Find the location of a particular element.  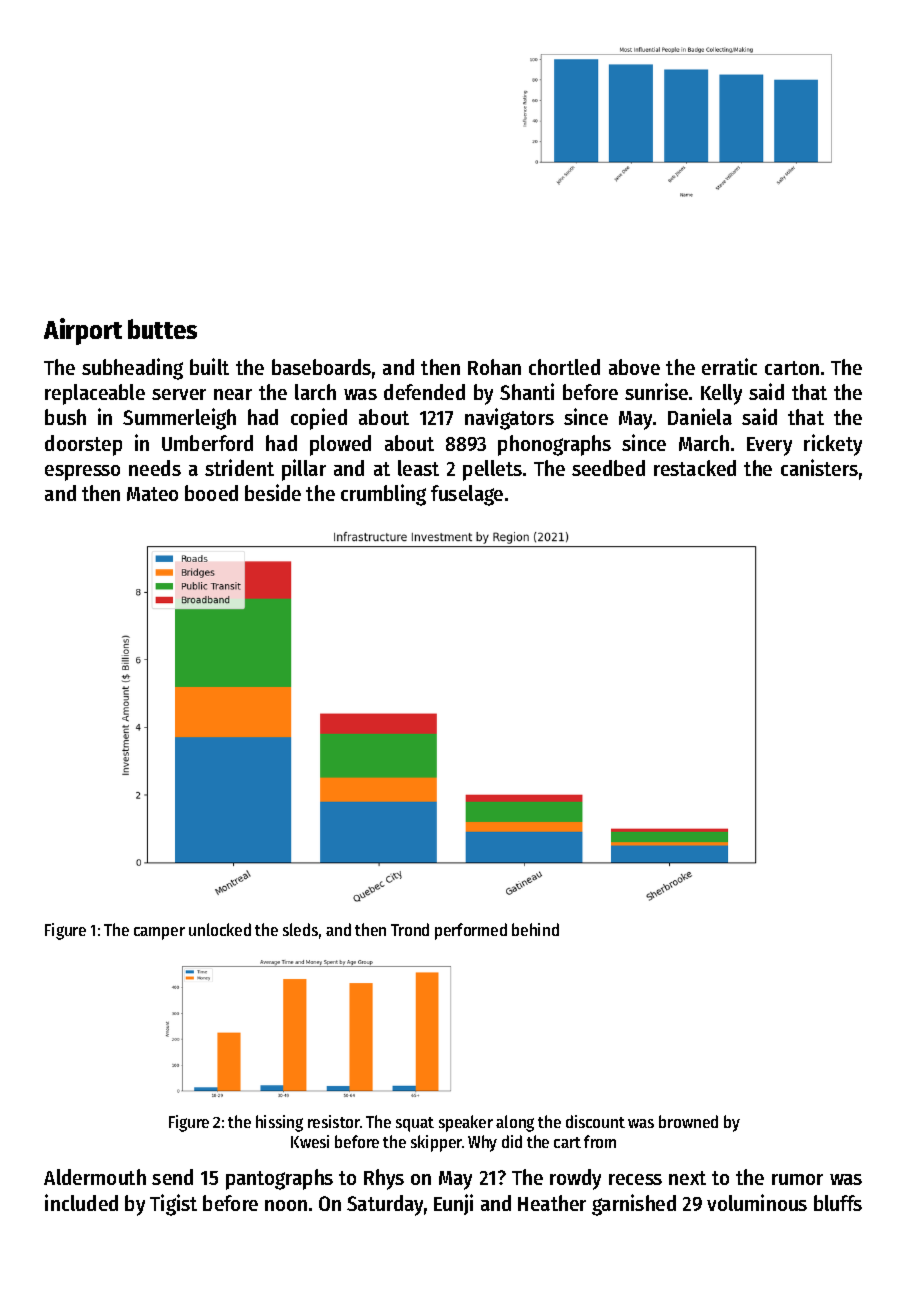

defended is located at coordinates (424, 392).
